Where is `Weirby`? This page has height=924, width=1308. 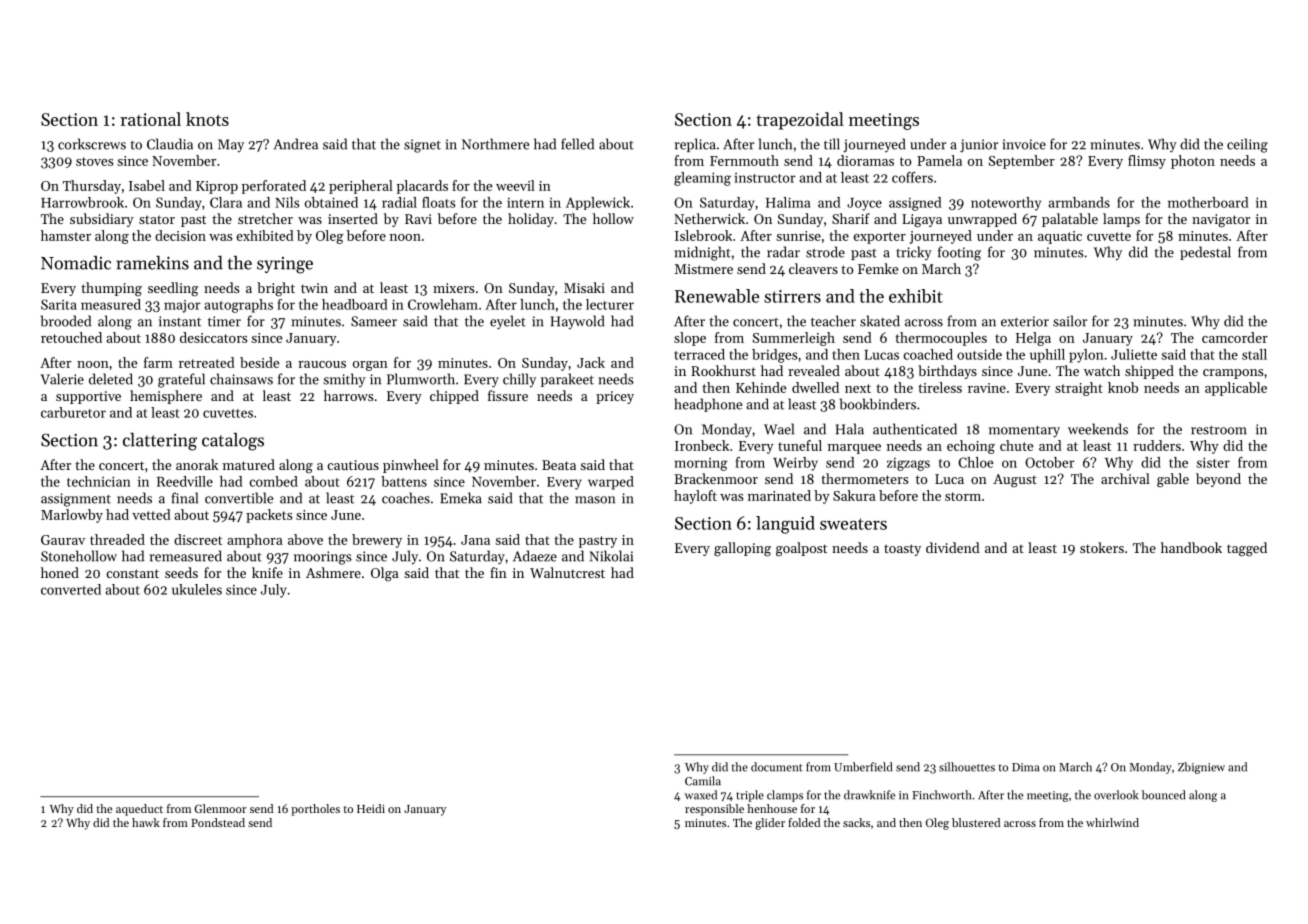 Weirby is located at coordinates (795, 464).
